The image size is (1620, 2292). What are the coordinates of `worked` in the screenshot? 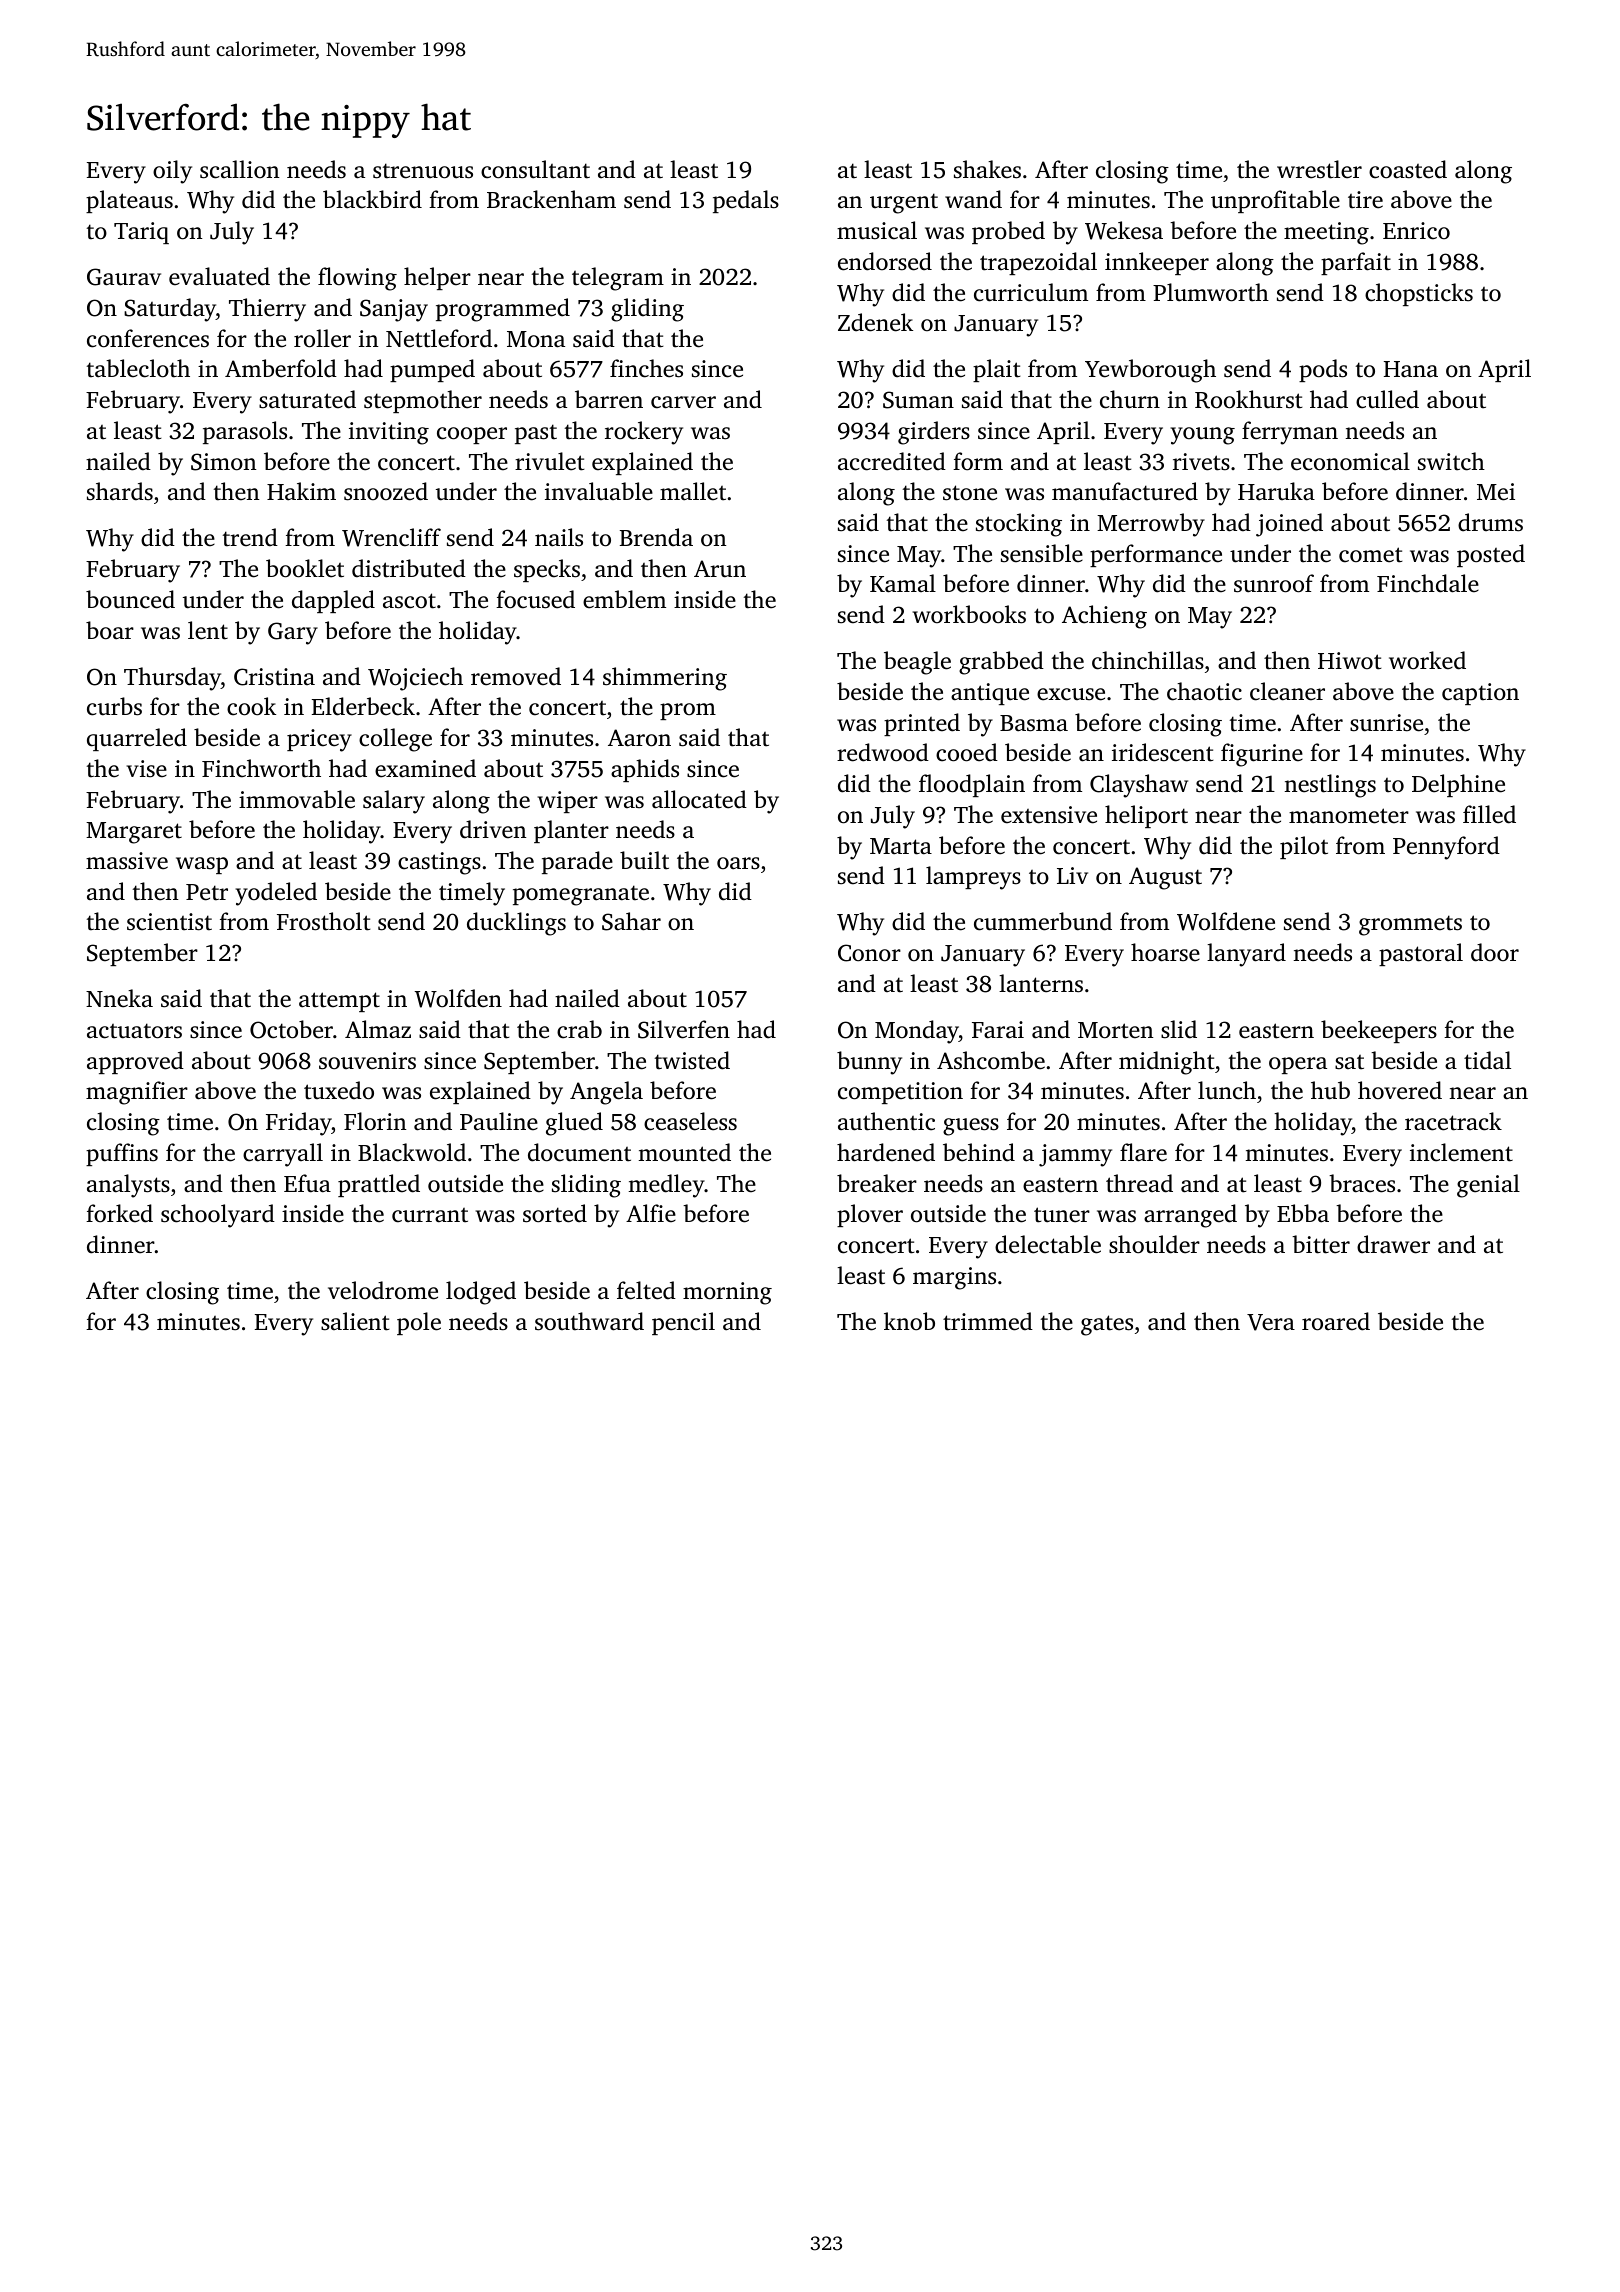 It's located at (1427, 660).
